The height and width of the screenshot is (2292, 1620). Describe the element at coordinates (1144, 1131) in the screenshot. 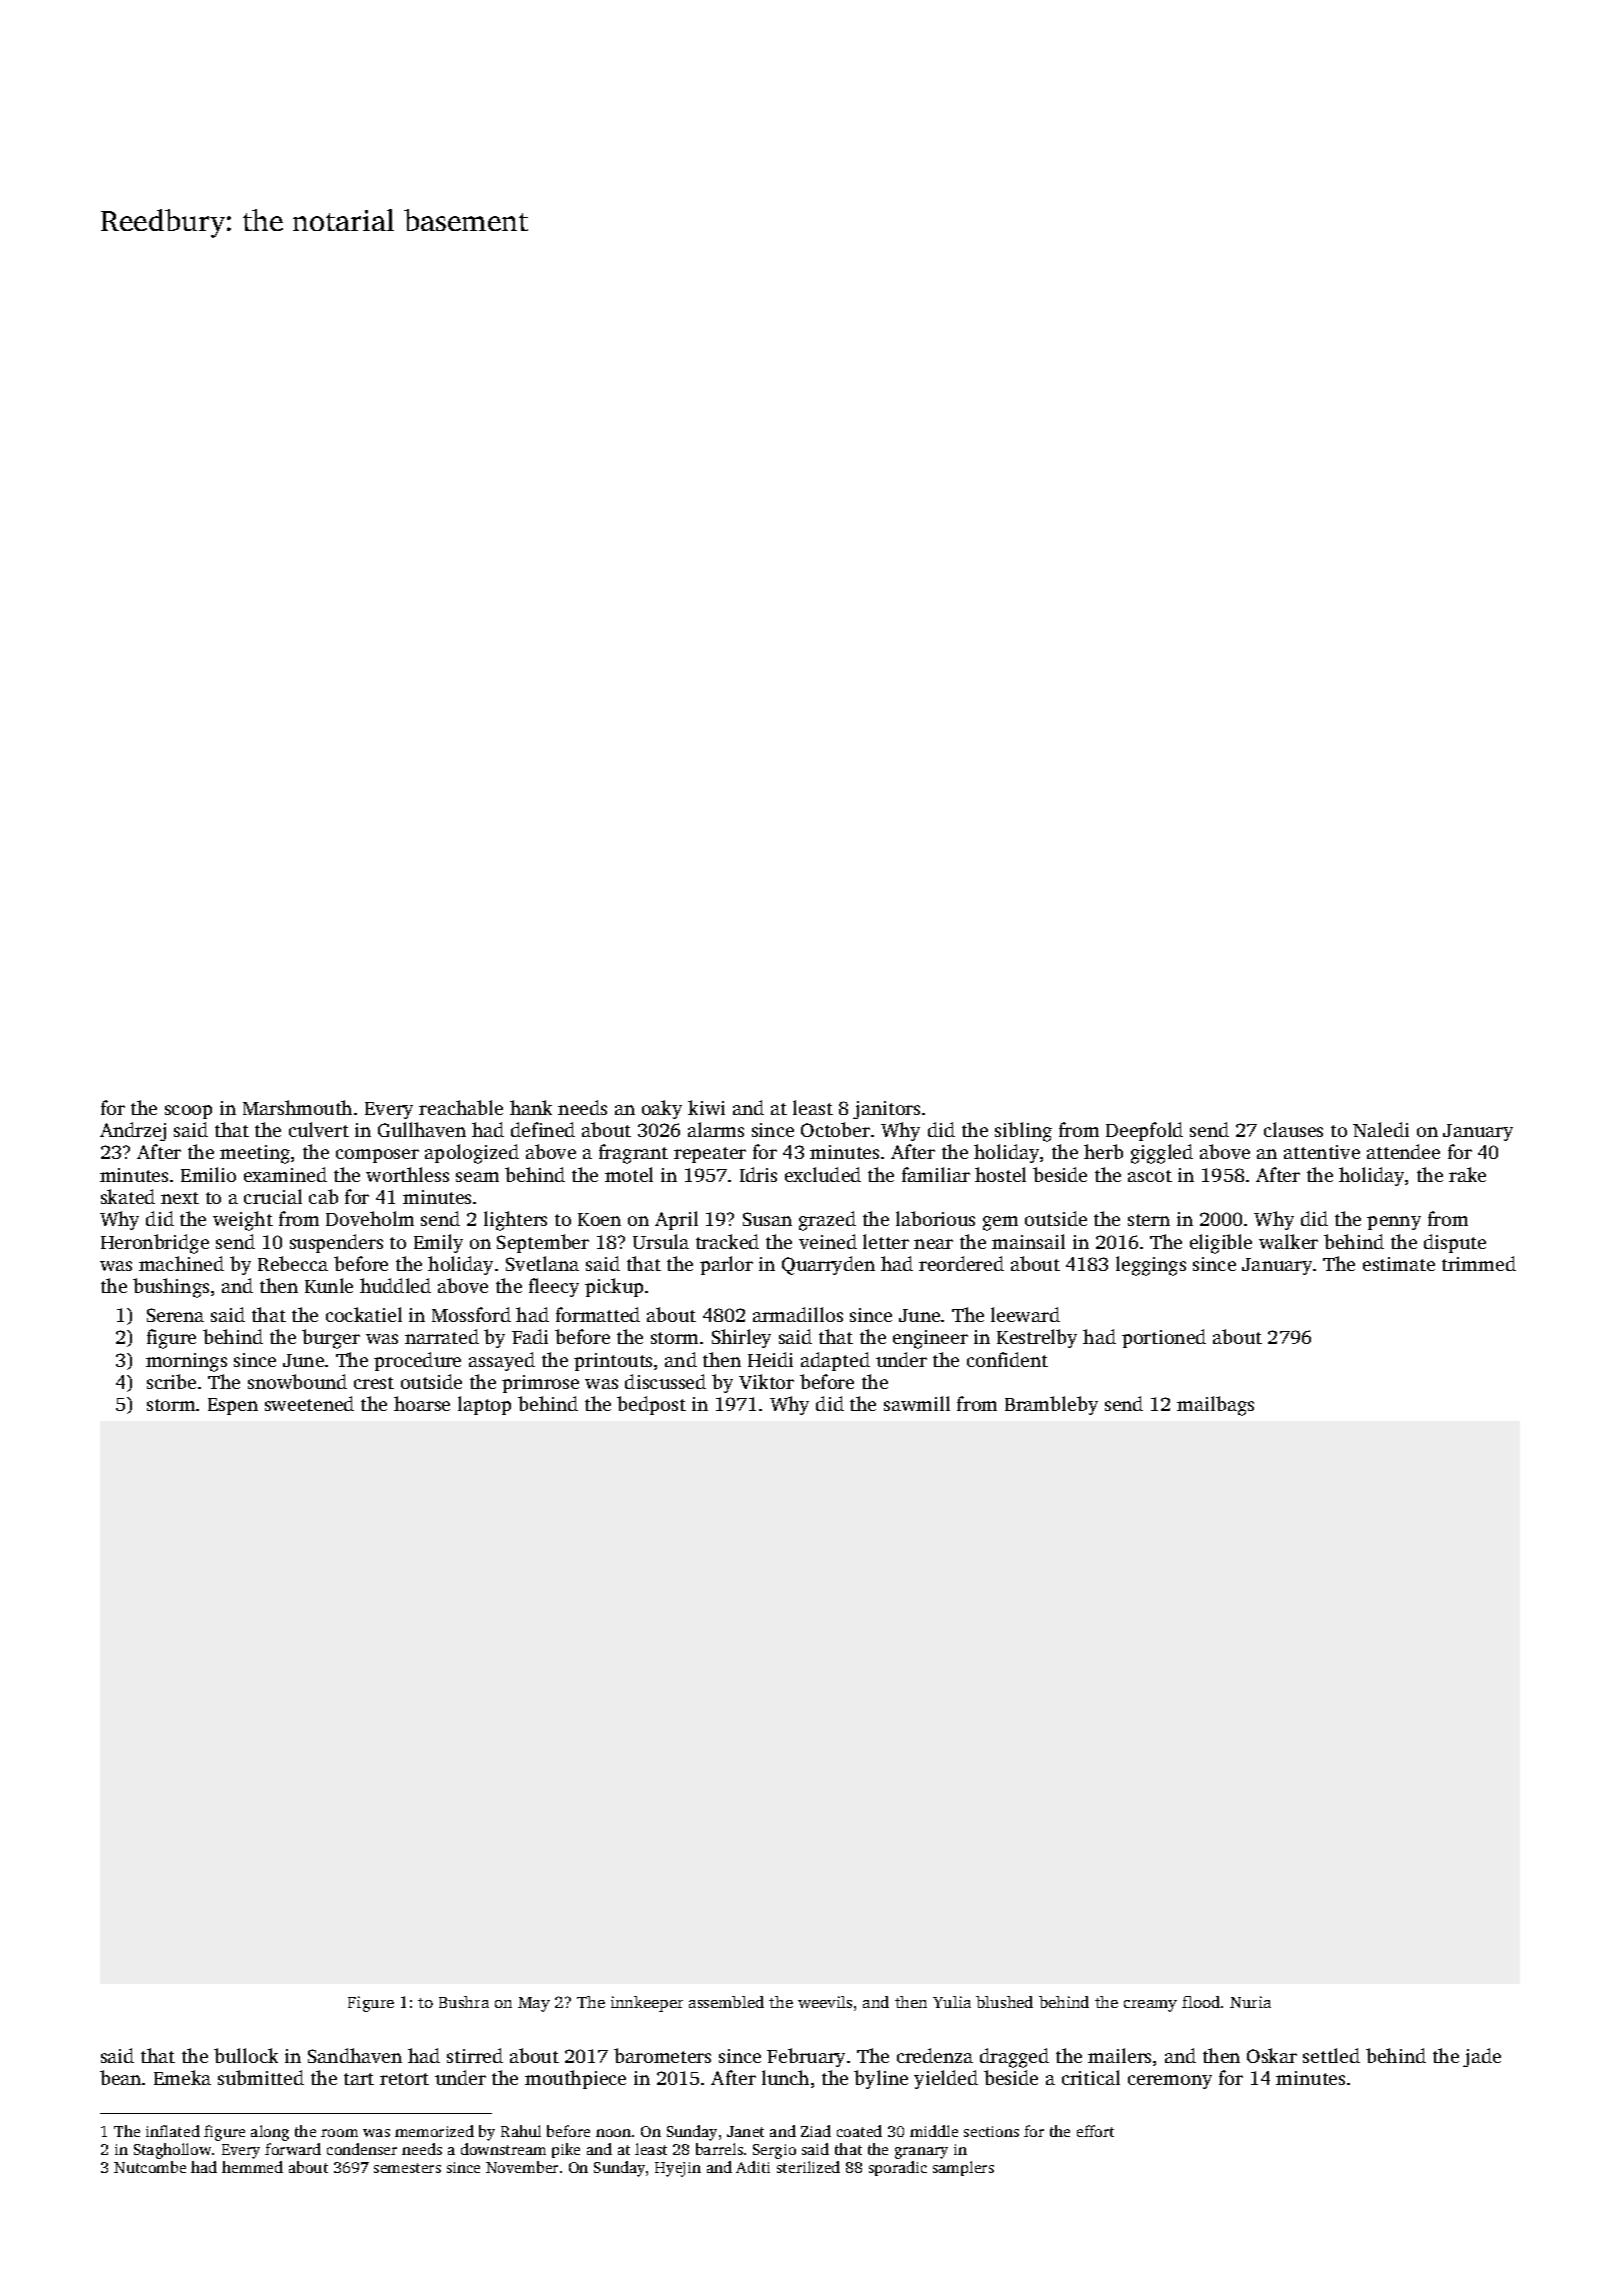

I see `Deepfold` at that location.
